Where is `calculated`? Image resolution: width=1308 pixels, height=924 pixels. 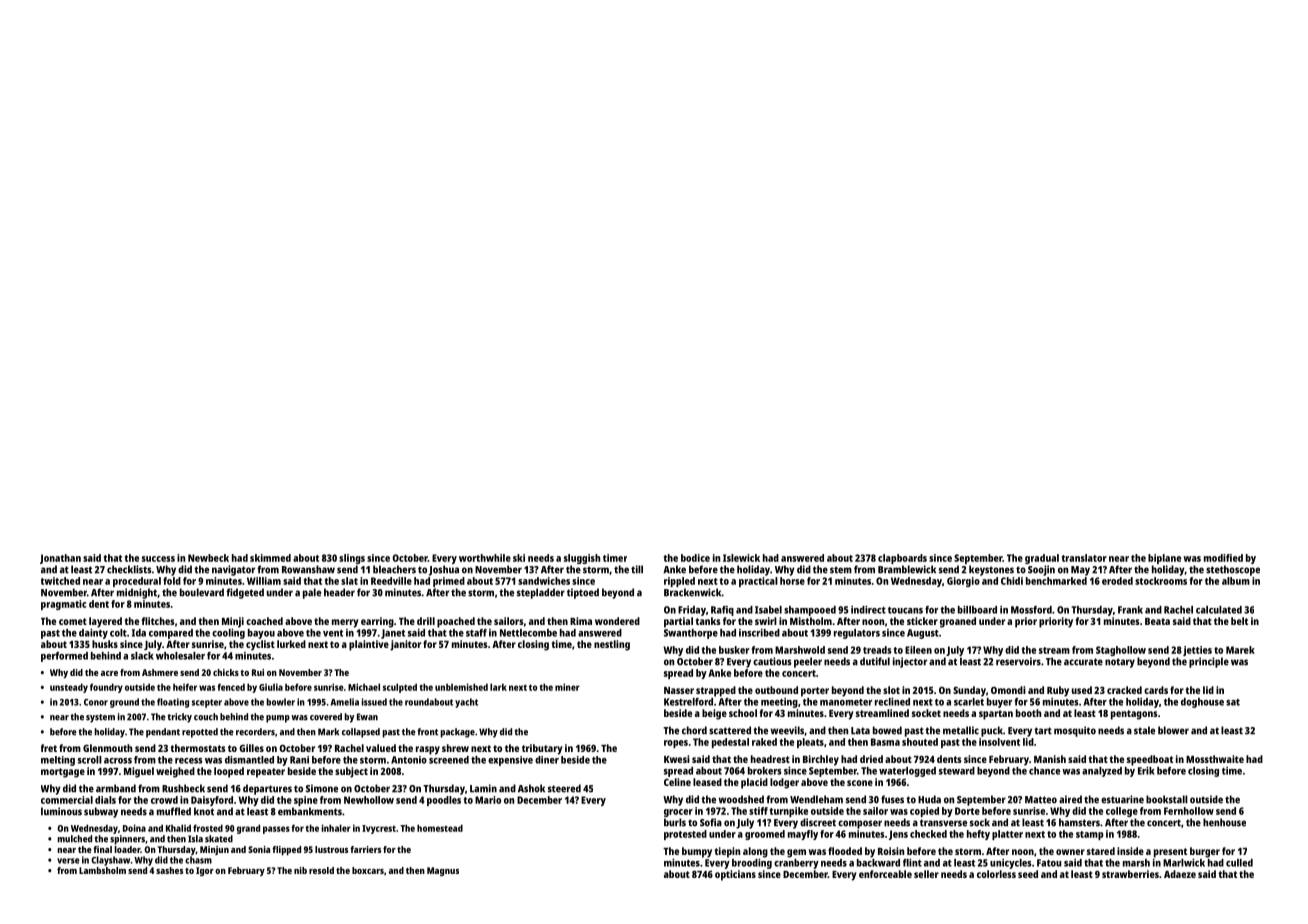
calculated is located at coordinates (1219, 610).
